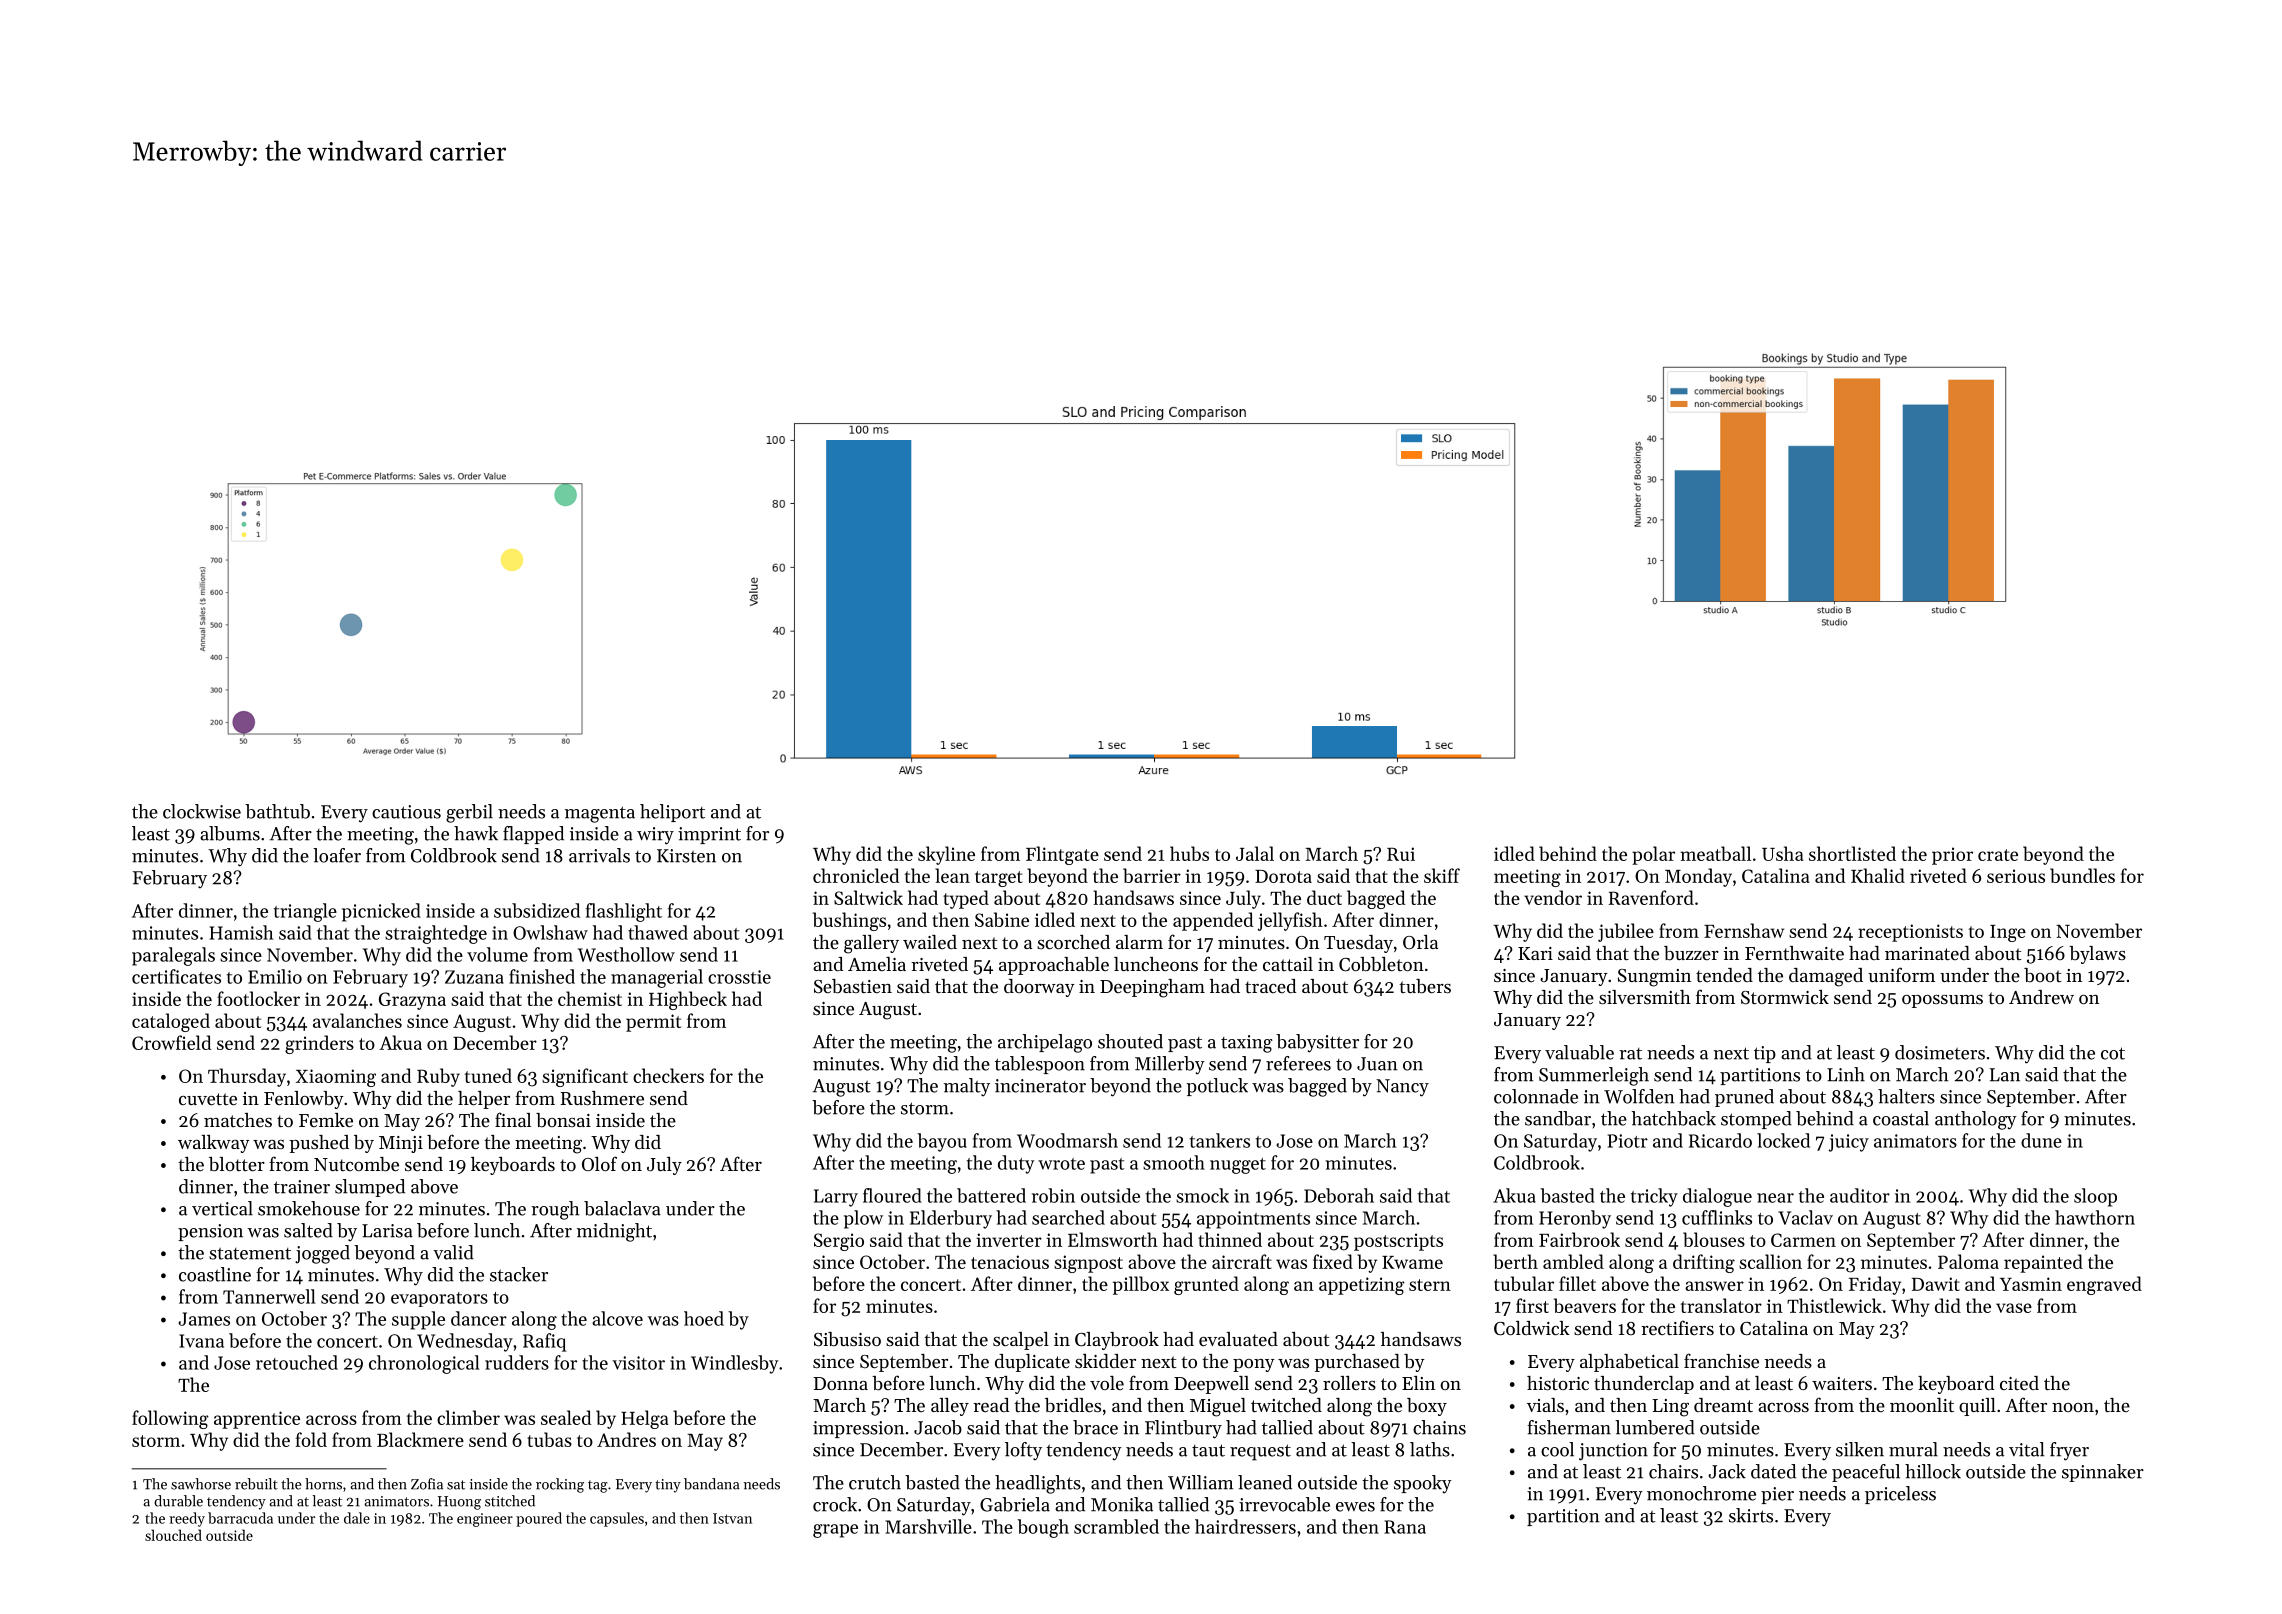  Describe the element at coordinates (544, 1342) in the screenshot. I see `Rafiq` at that location.
